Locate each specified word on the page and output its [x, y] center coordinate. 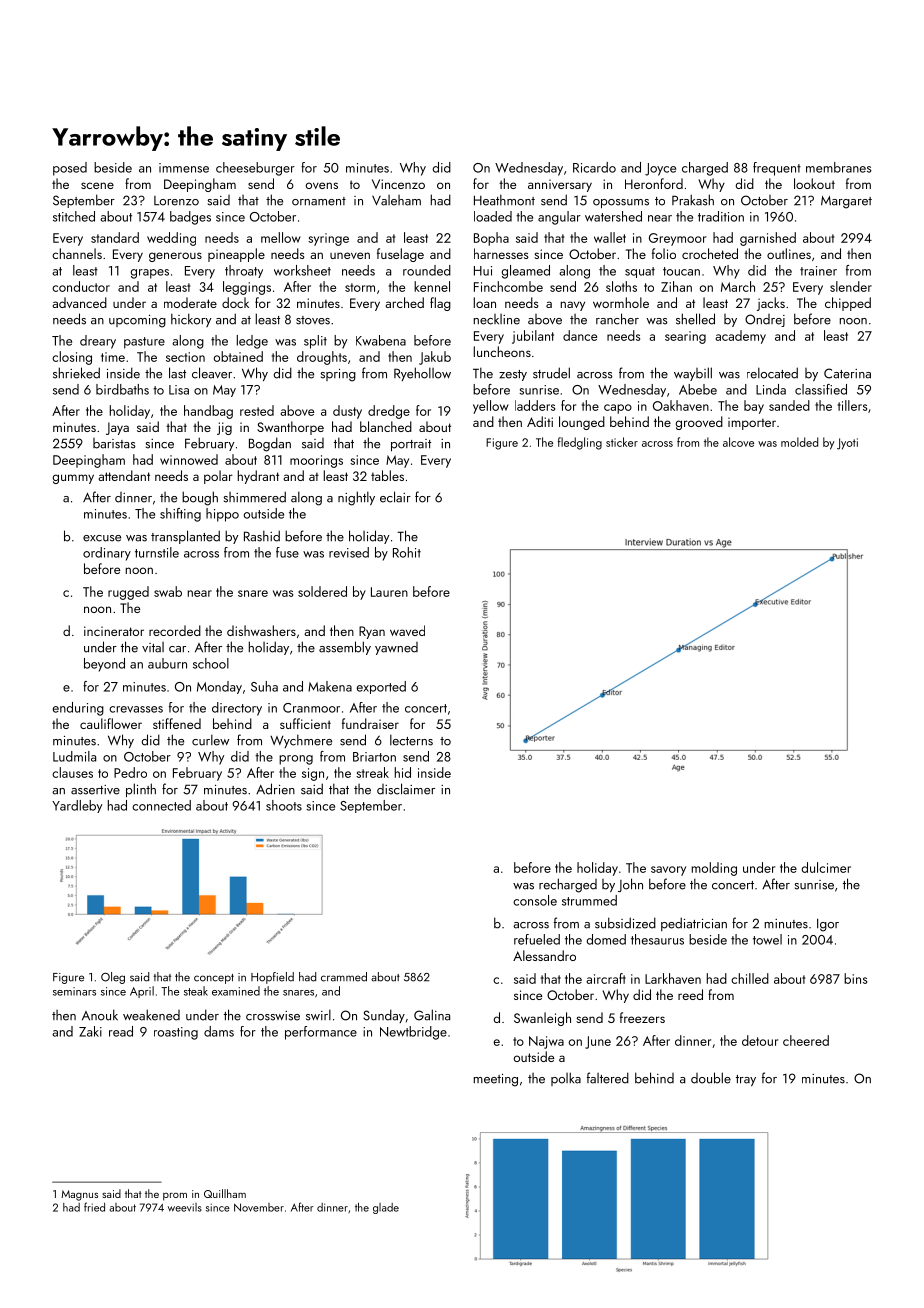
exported [381, 687]
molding [714, 869]
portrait [411, 445]
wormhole [621, 302]
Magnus [80, 1195]
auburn [167, 663]
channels [77, 253]
